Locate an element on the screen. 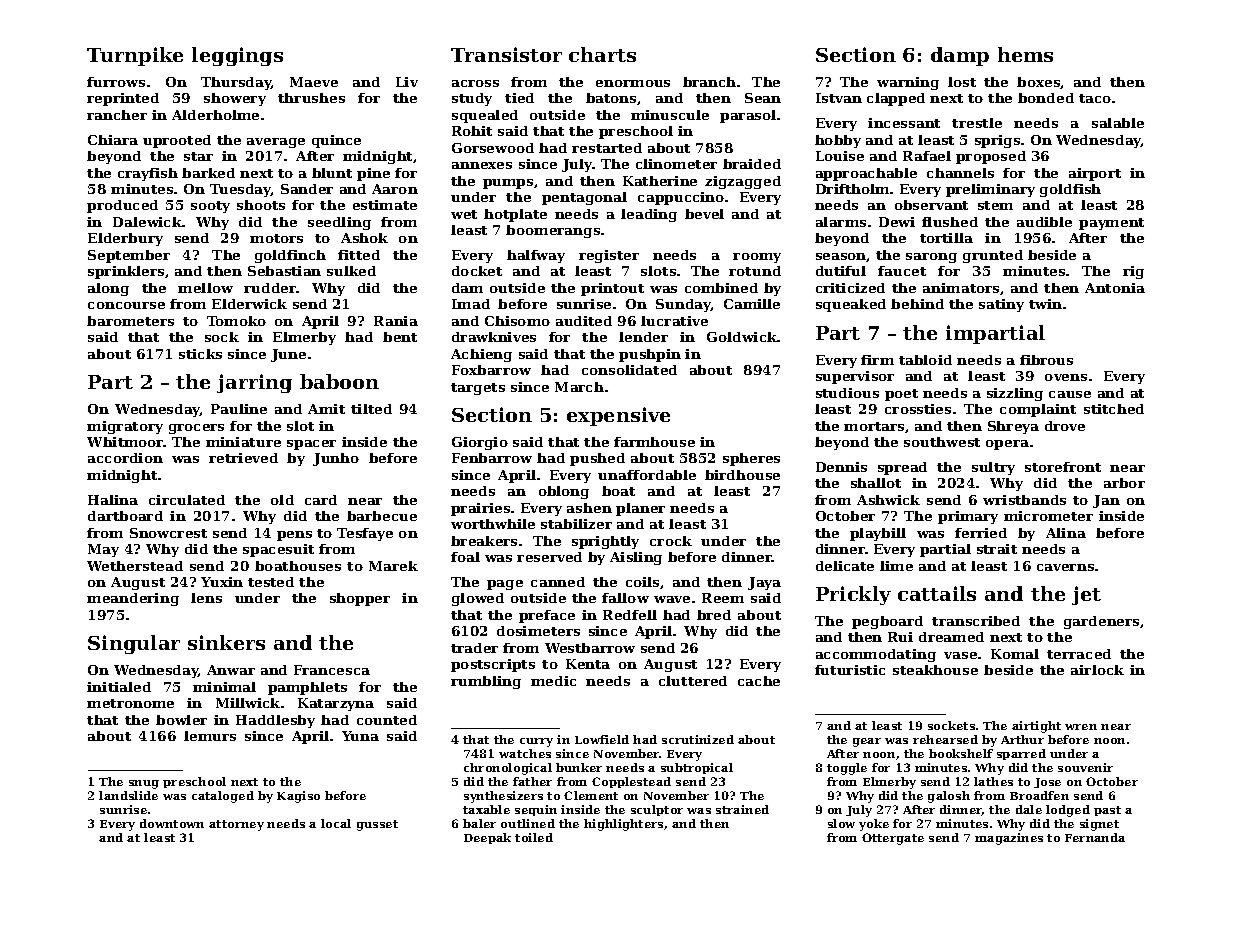 This screenshot has width=1233, height=952. across is located at coordinates (475, 83).
